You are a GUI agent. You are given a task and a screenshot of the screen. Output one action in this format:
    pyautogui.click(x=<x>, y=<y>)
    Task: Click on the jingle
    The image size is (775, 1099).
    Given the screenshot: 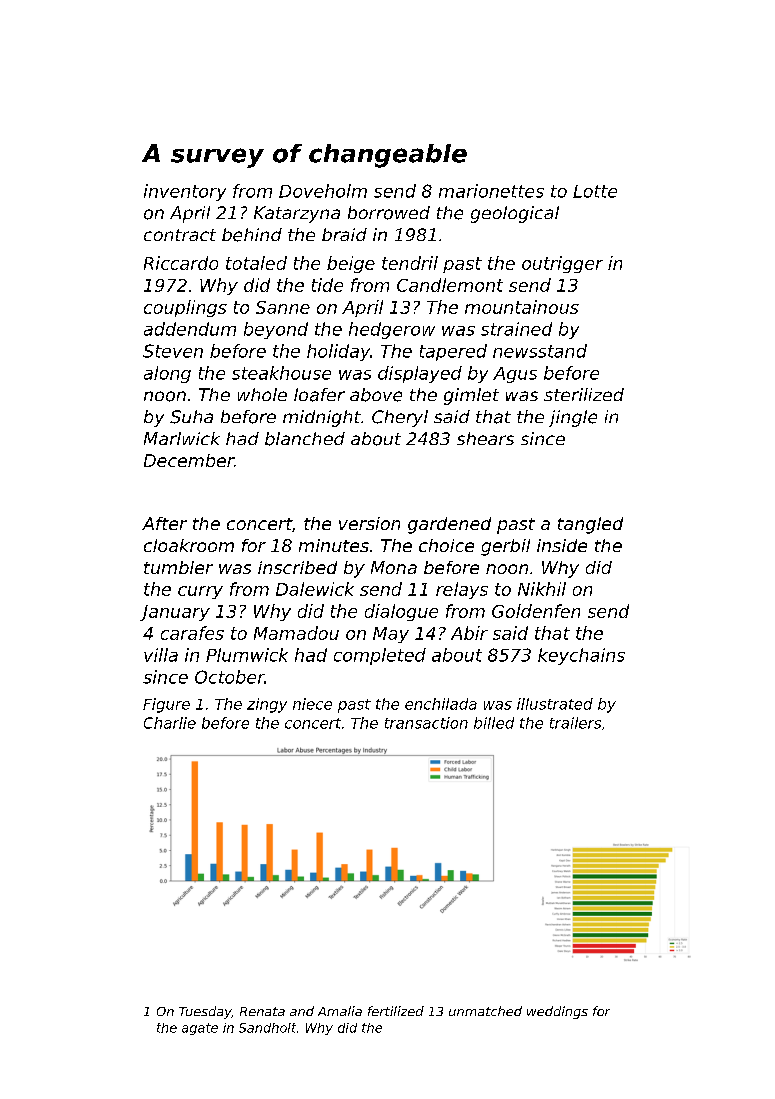 What is the action you would take?
    pyautogui.click(x=573, y=418)
